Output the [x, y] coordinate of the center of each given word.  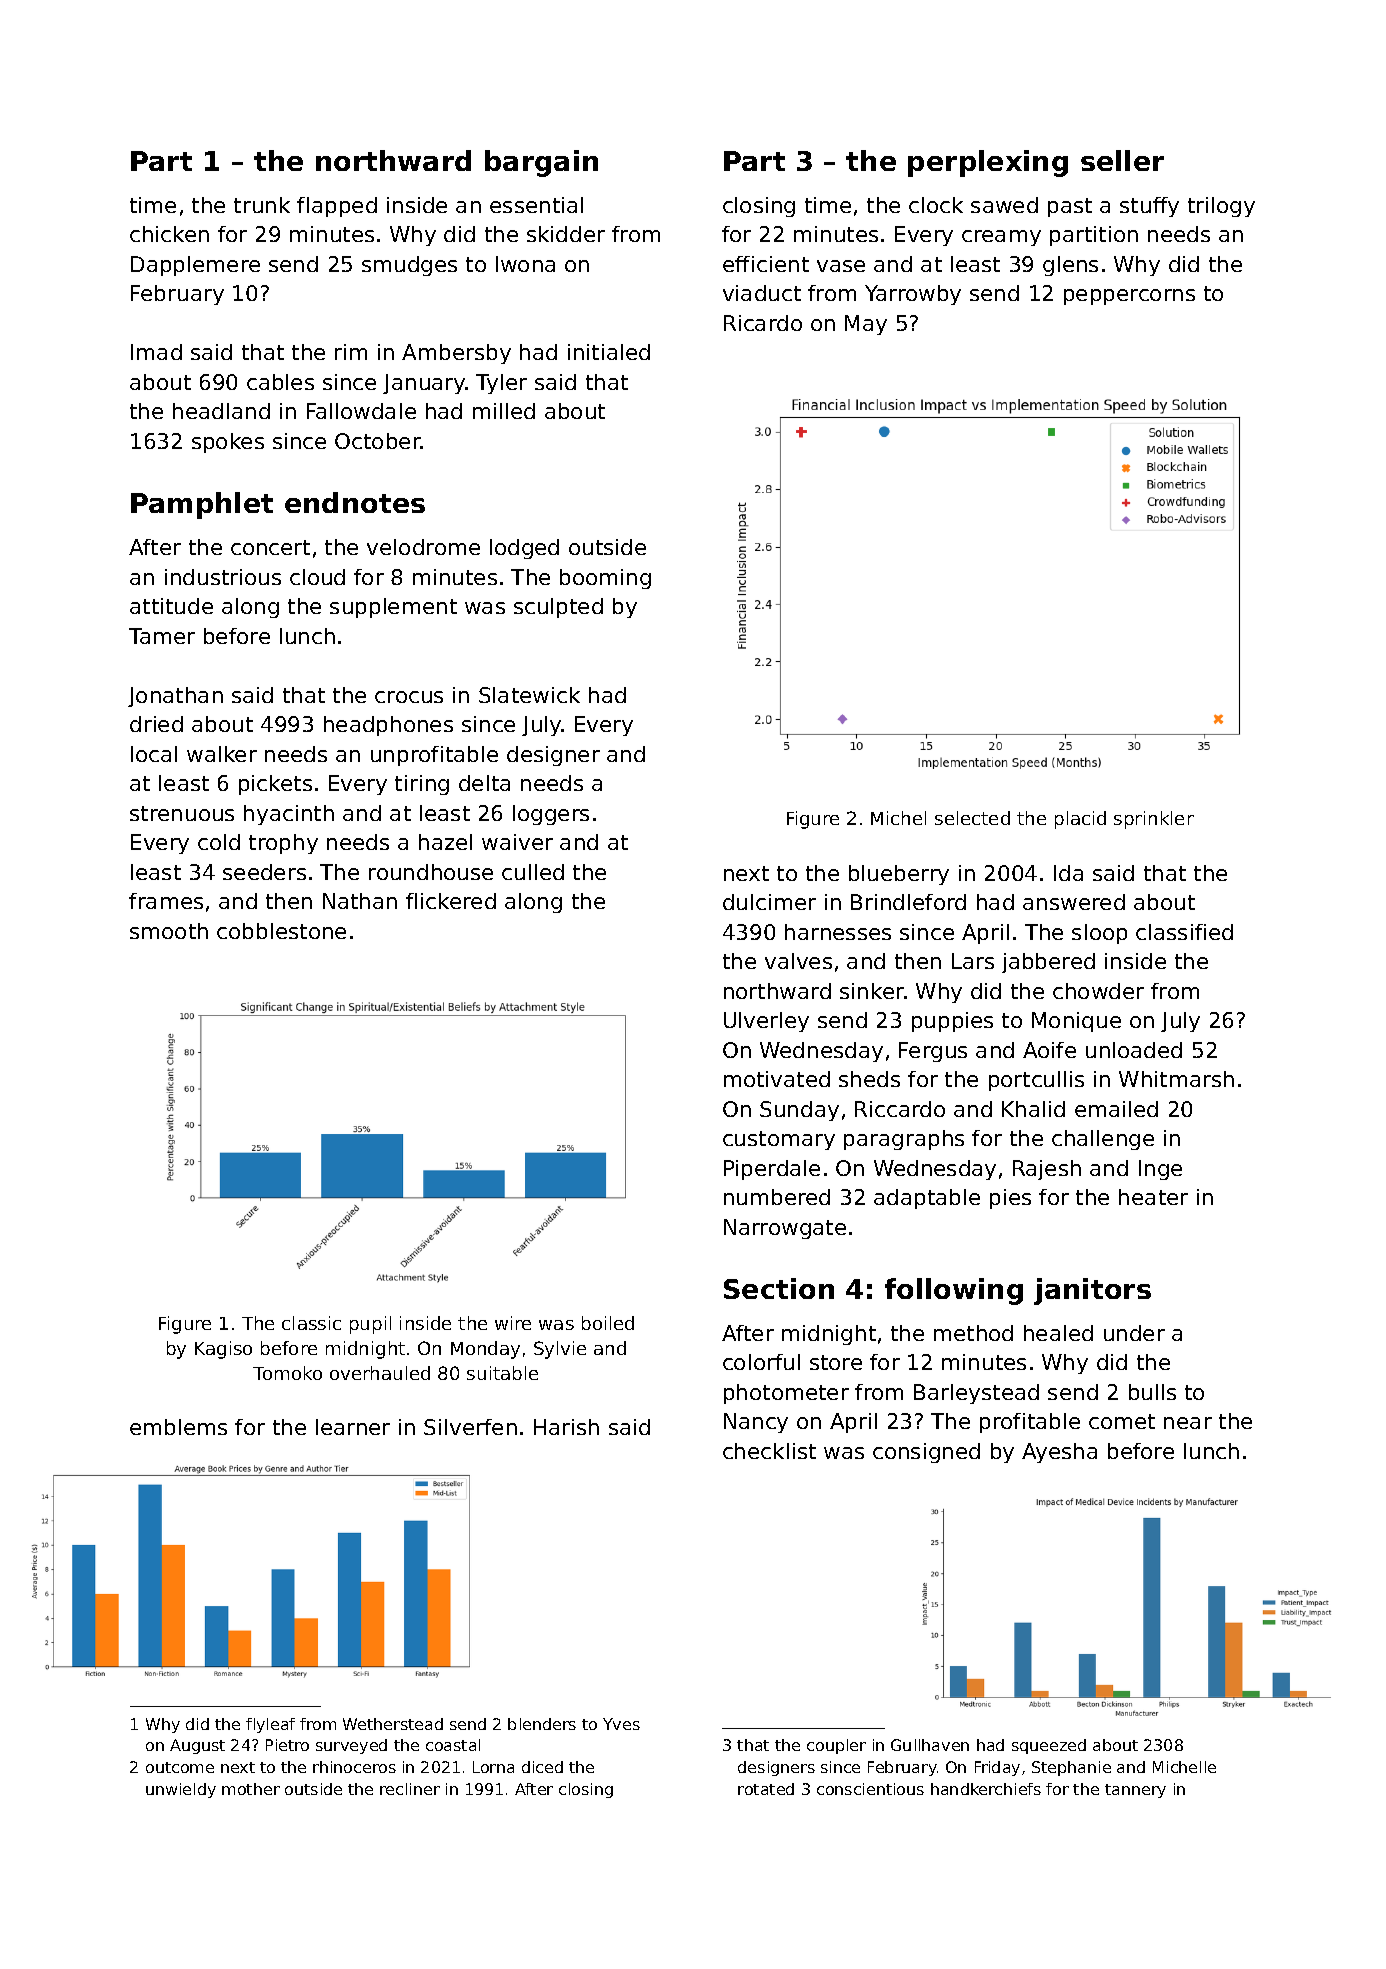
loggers [551, 815]
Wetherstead [393, 1724]
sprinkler [1154, 820]
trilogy [1221, 207]
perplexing [988, 163]
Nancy [756, 1423]
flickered [451, 901]
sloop [1099, 934]
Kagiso [223, 1350]
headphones [388, 726]
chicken [169, 234]
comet [1122, 1421]
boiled [608, 1323]
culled [533, 872]
